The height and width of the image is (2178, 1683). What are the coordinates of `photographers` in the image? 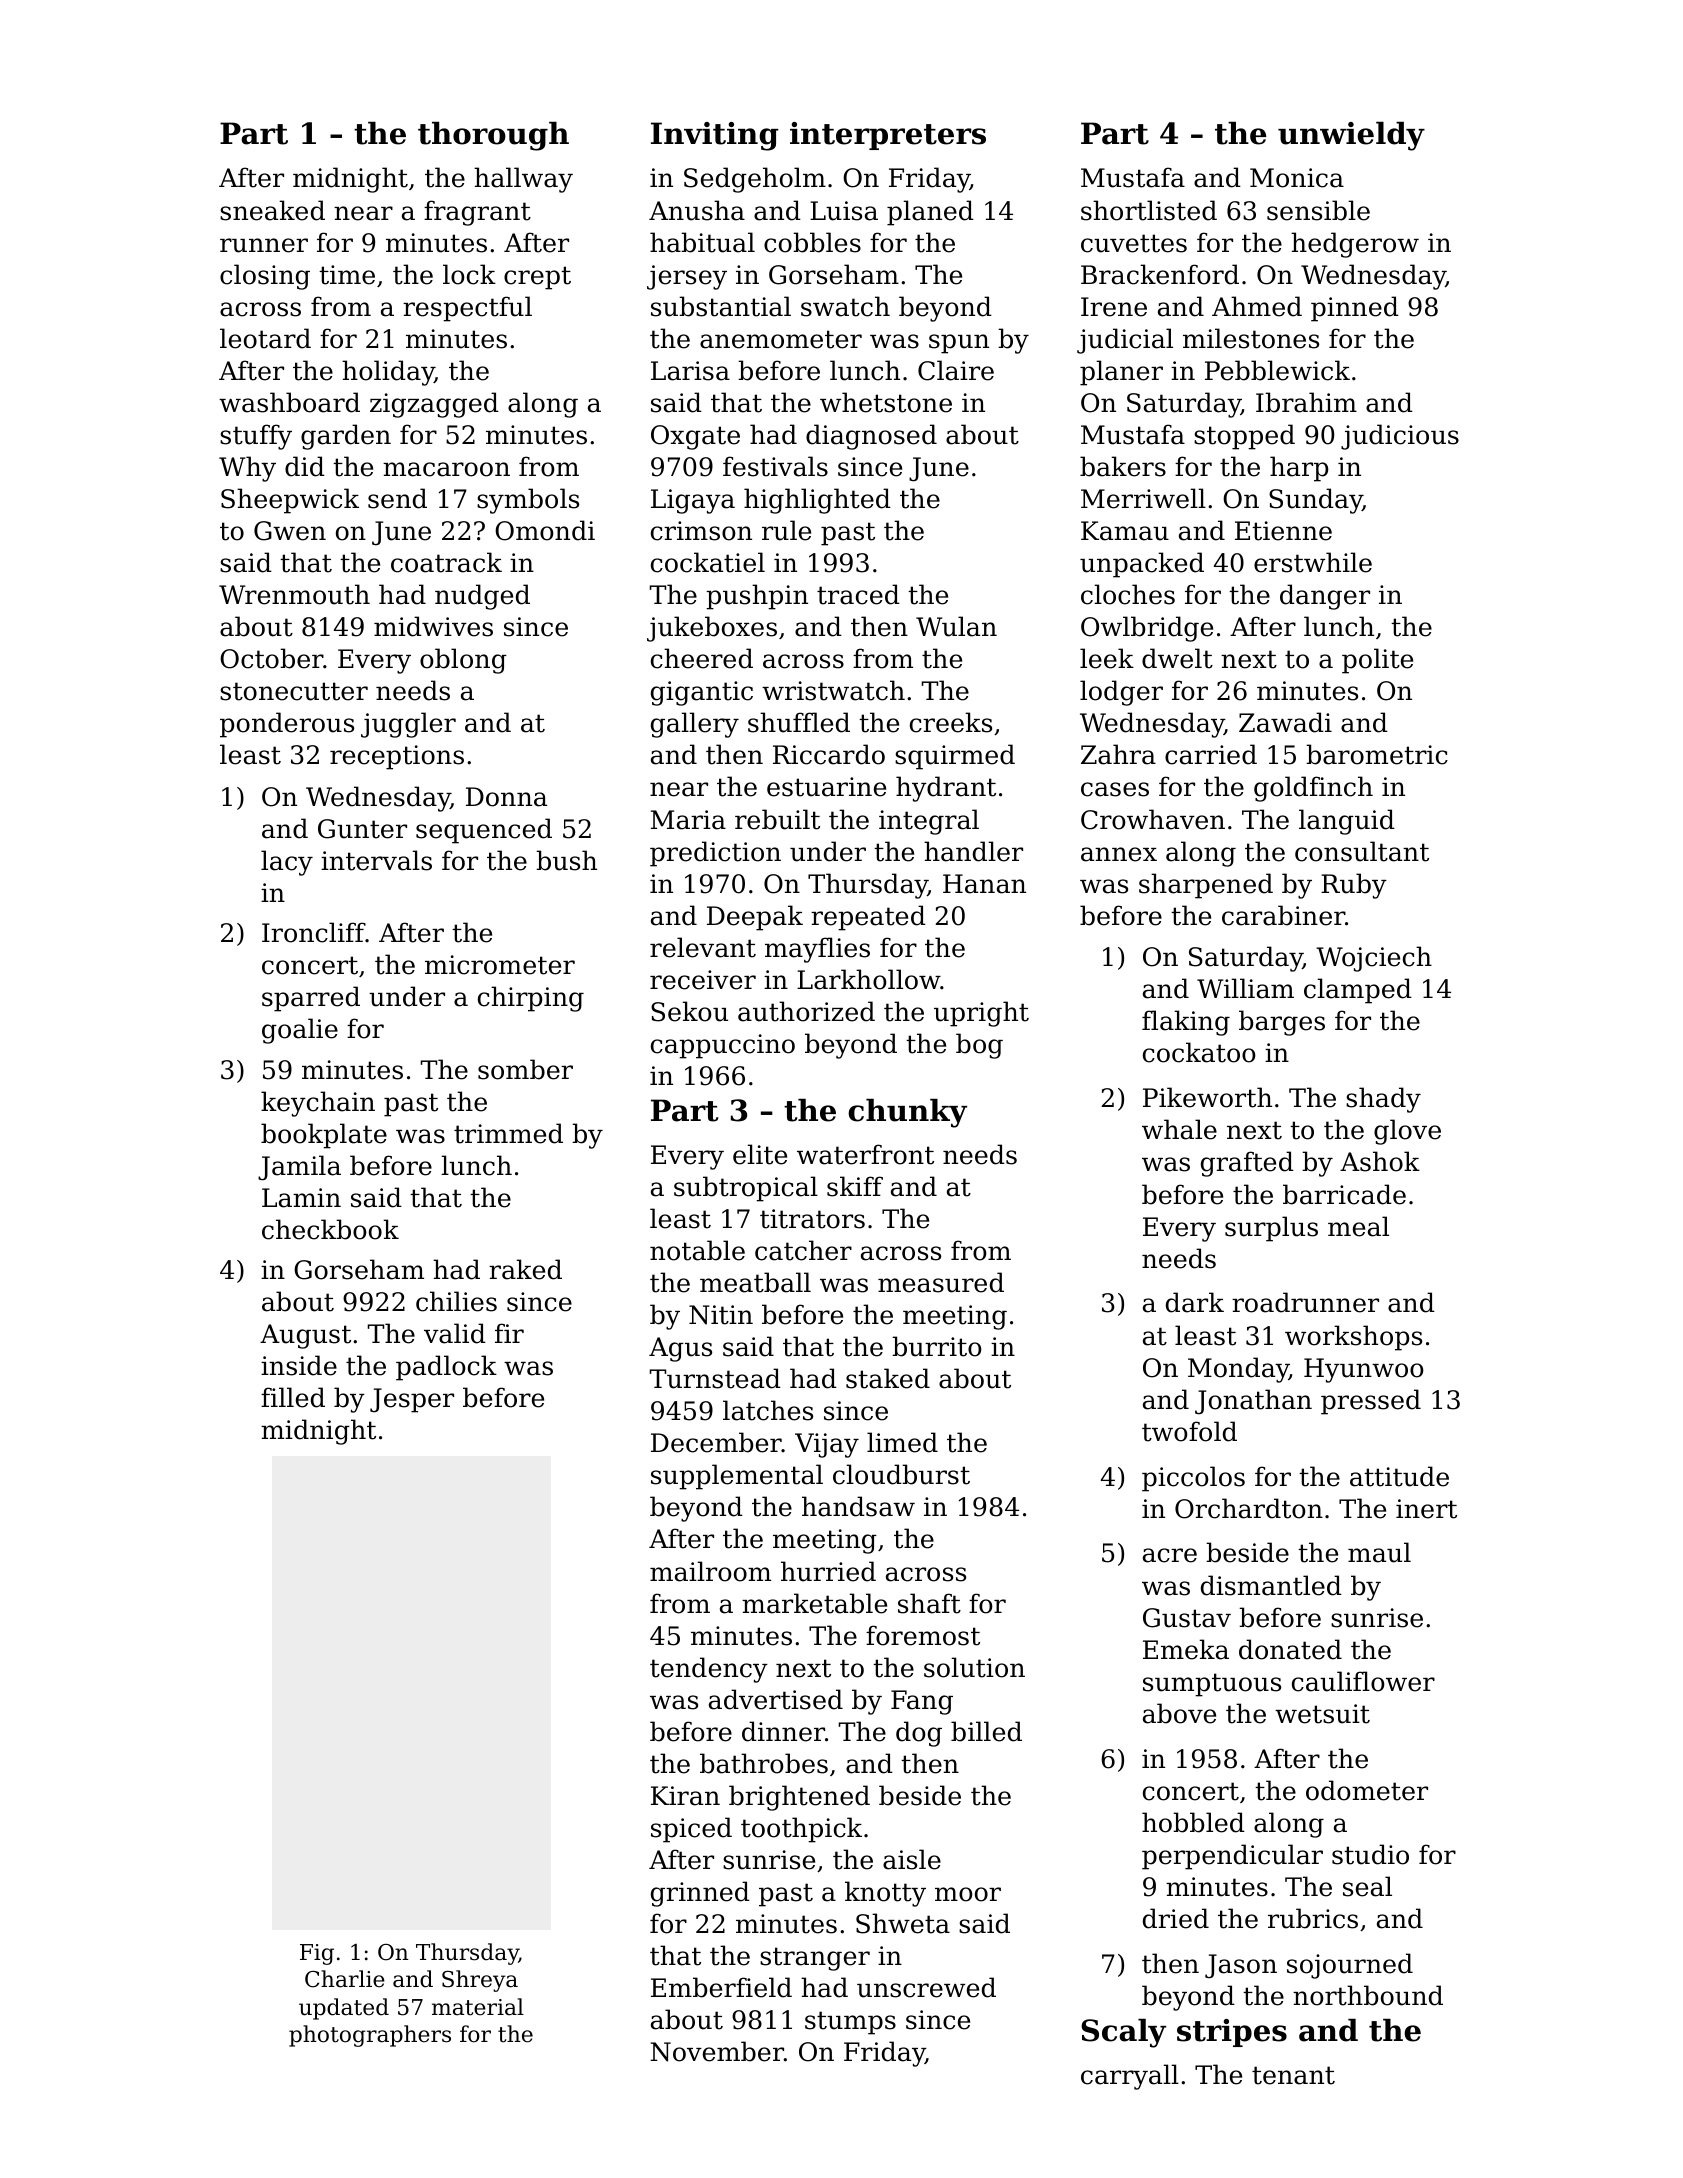 It's located at (370, 2036).
